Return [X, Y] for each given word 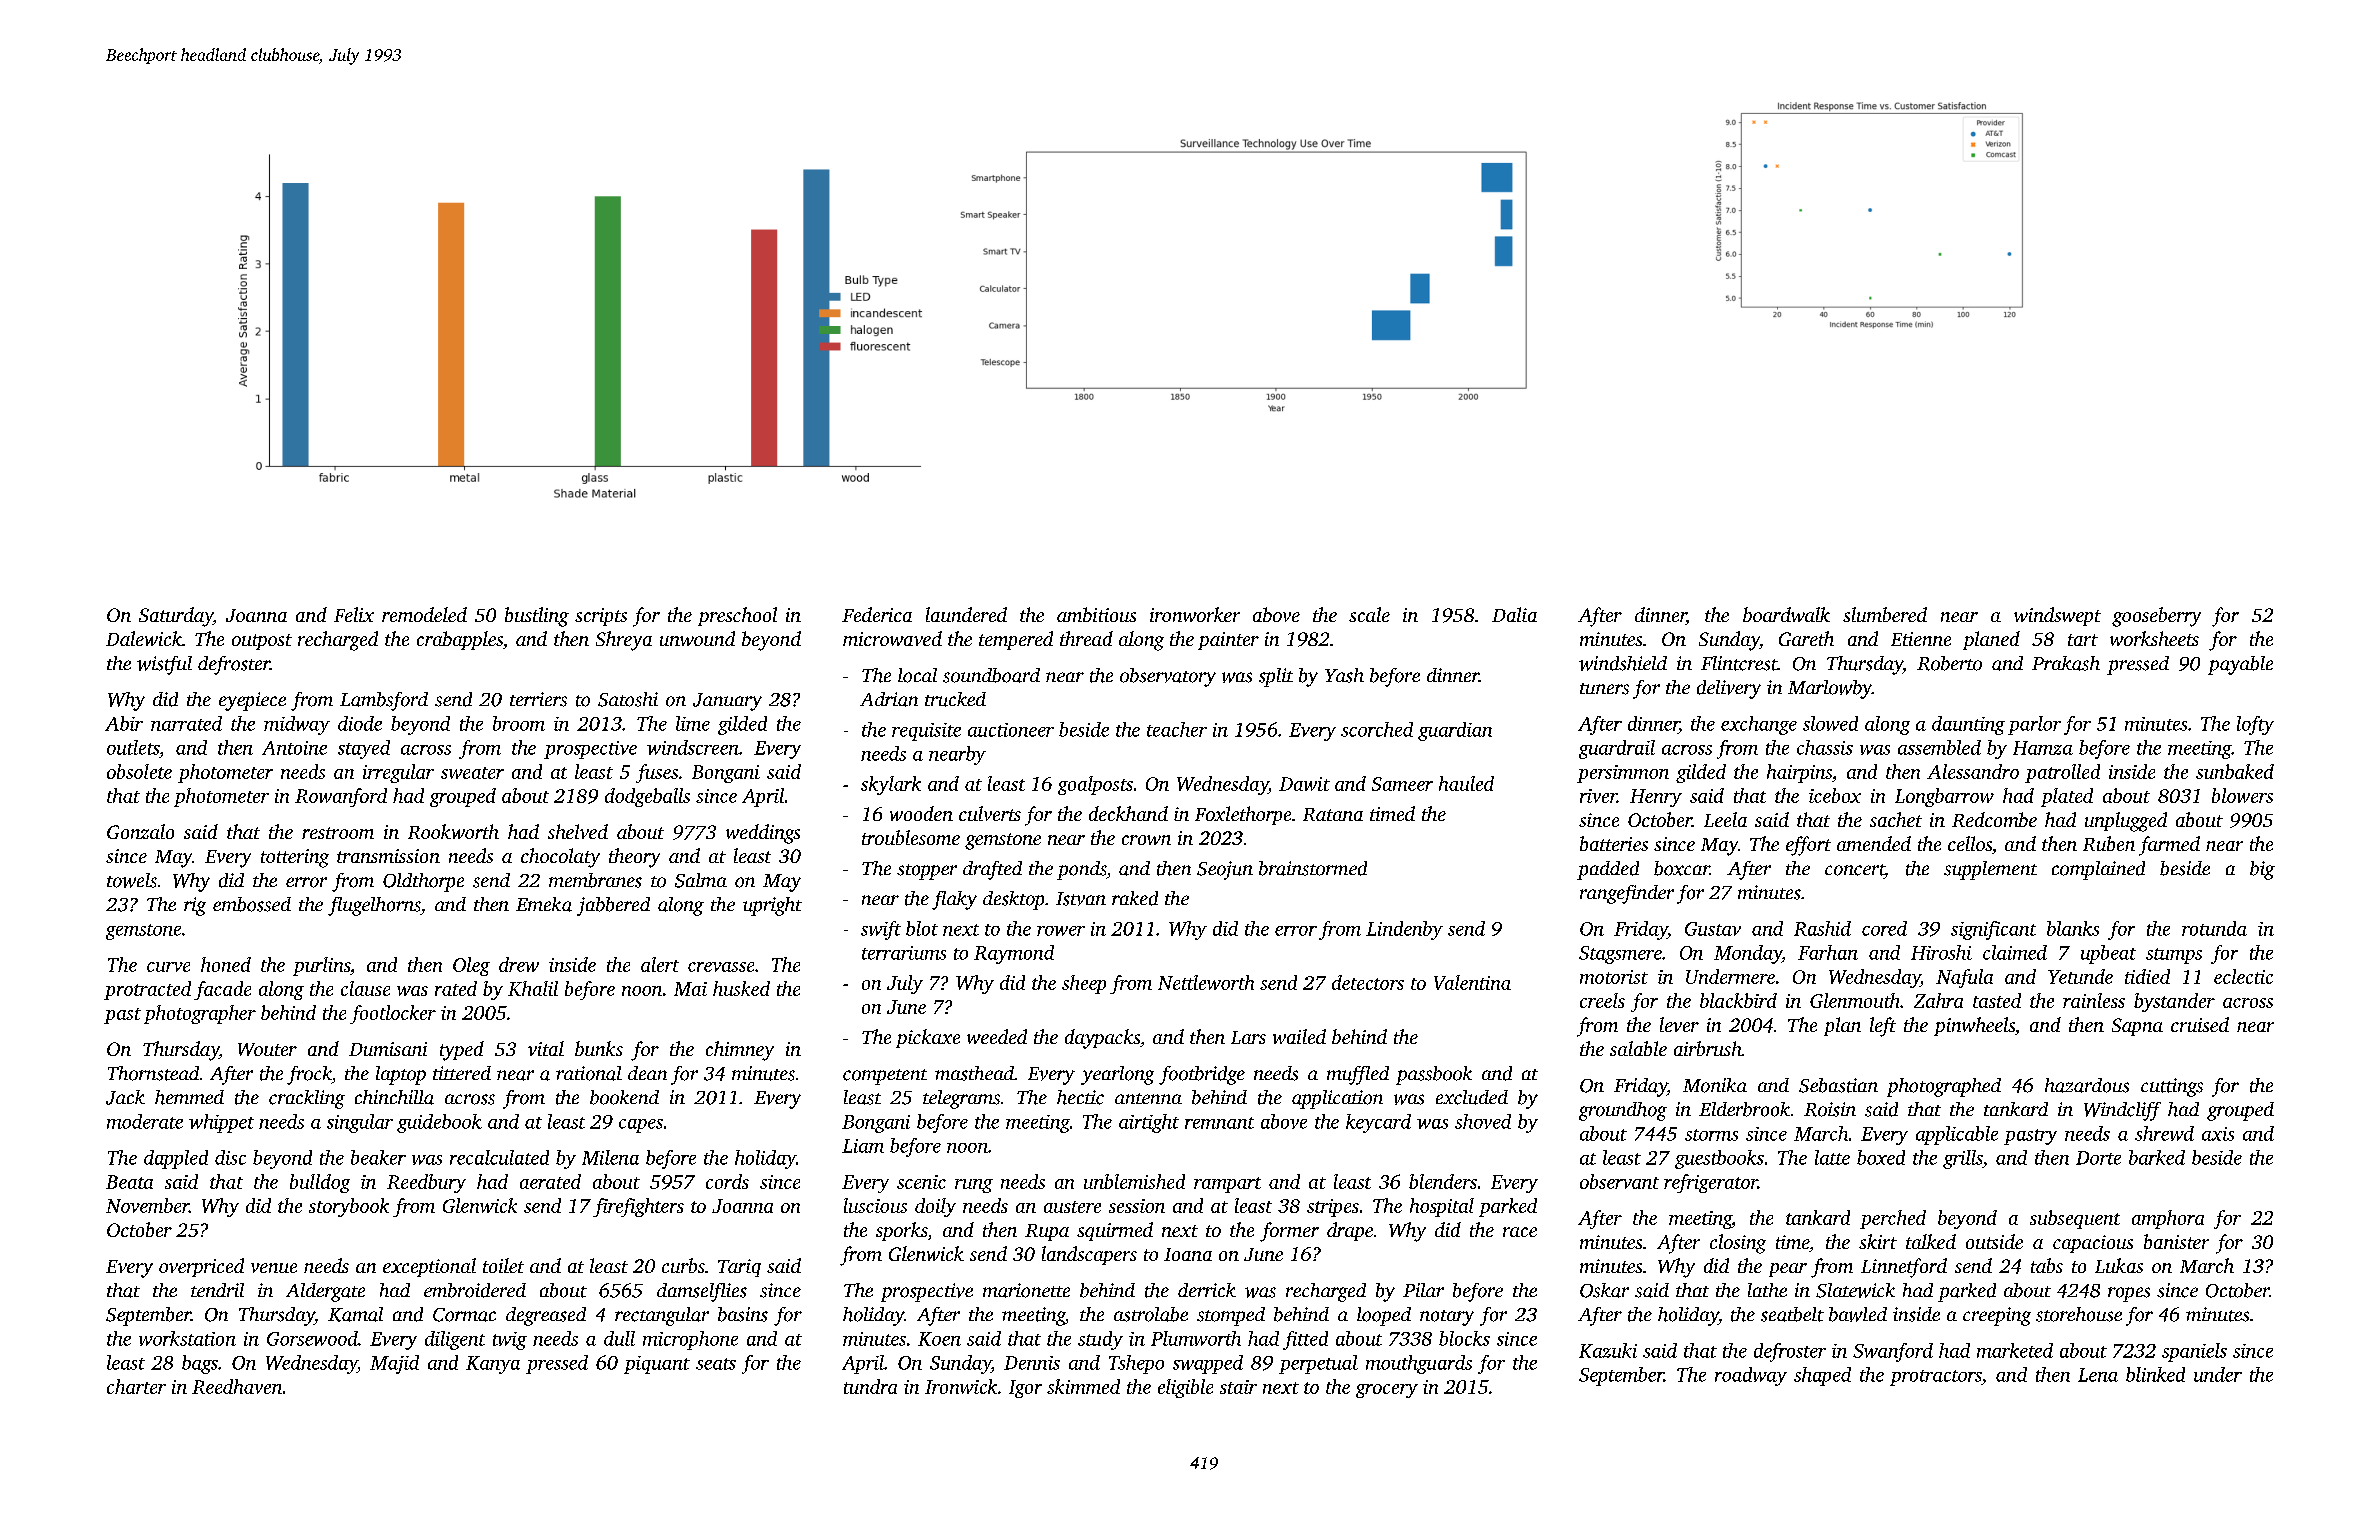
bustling [537, 617]
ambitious [1096, 614]
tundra [870, 1386]
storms [1711, 1135]
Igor [1025, 1389]
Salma [701, 880]
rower [1061, 931]
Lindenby [1404, 930]
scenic [921, 1182]
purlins [321, 966]
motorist [1614, 977]
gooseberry [2156, 617]
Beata [129, 1182]
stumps [2174, 956]
